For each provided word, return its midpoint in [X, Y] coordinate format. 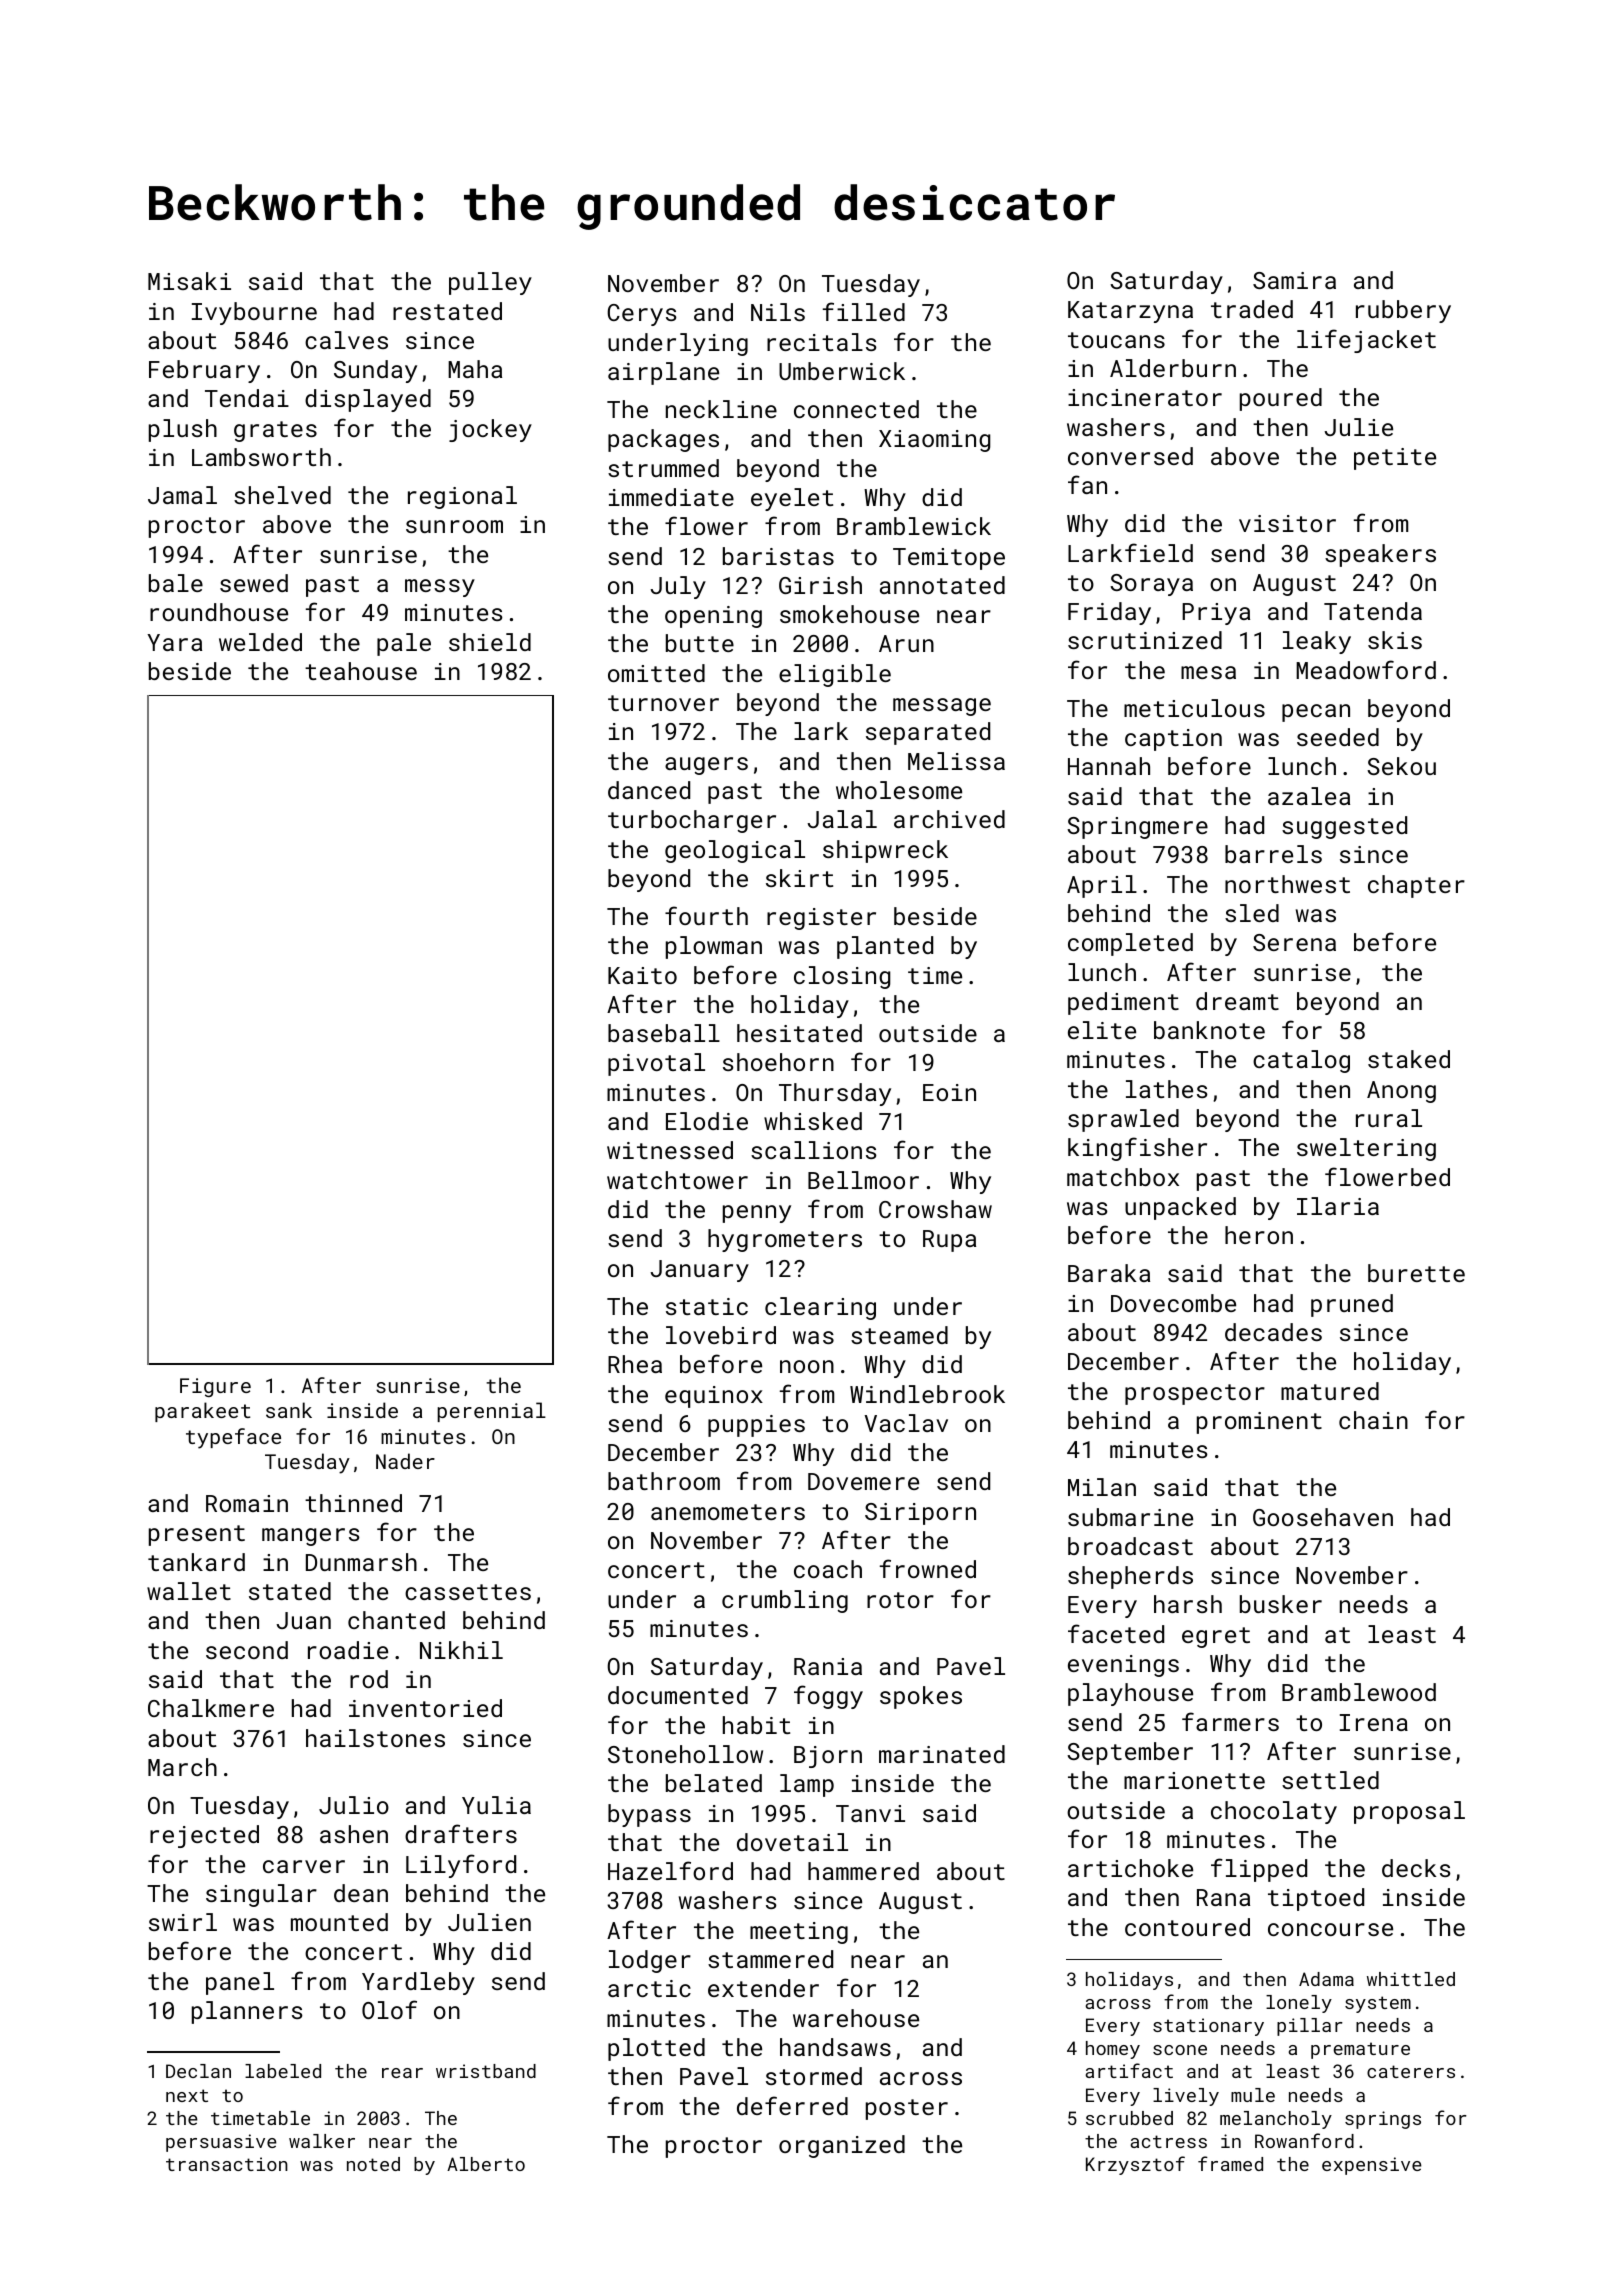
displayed [368, 400]
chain [1373, 1420]
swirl [183, 1922]
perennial [491, 1412]
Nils [778, 312]
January [699, 1271]
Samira [1294, 280]
